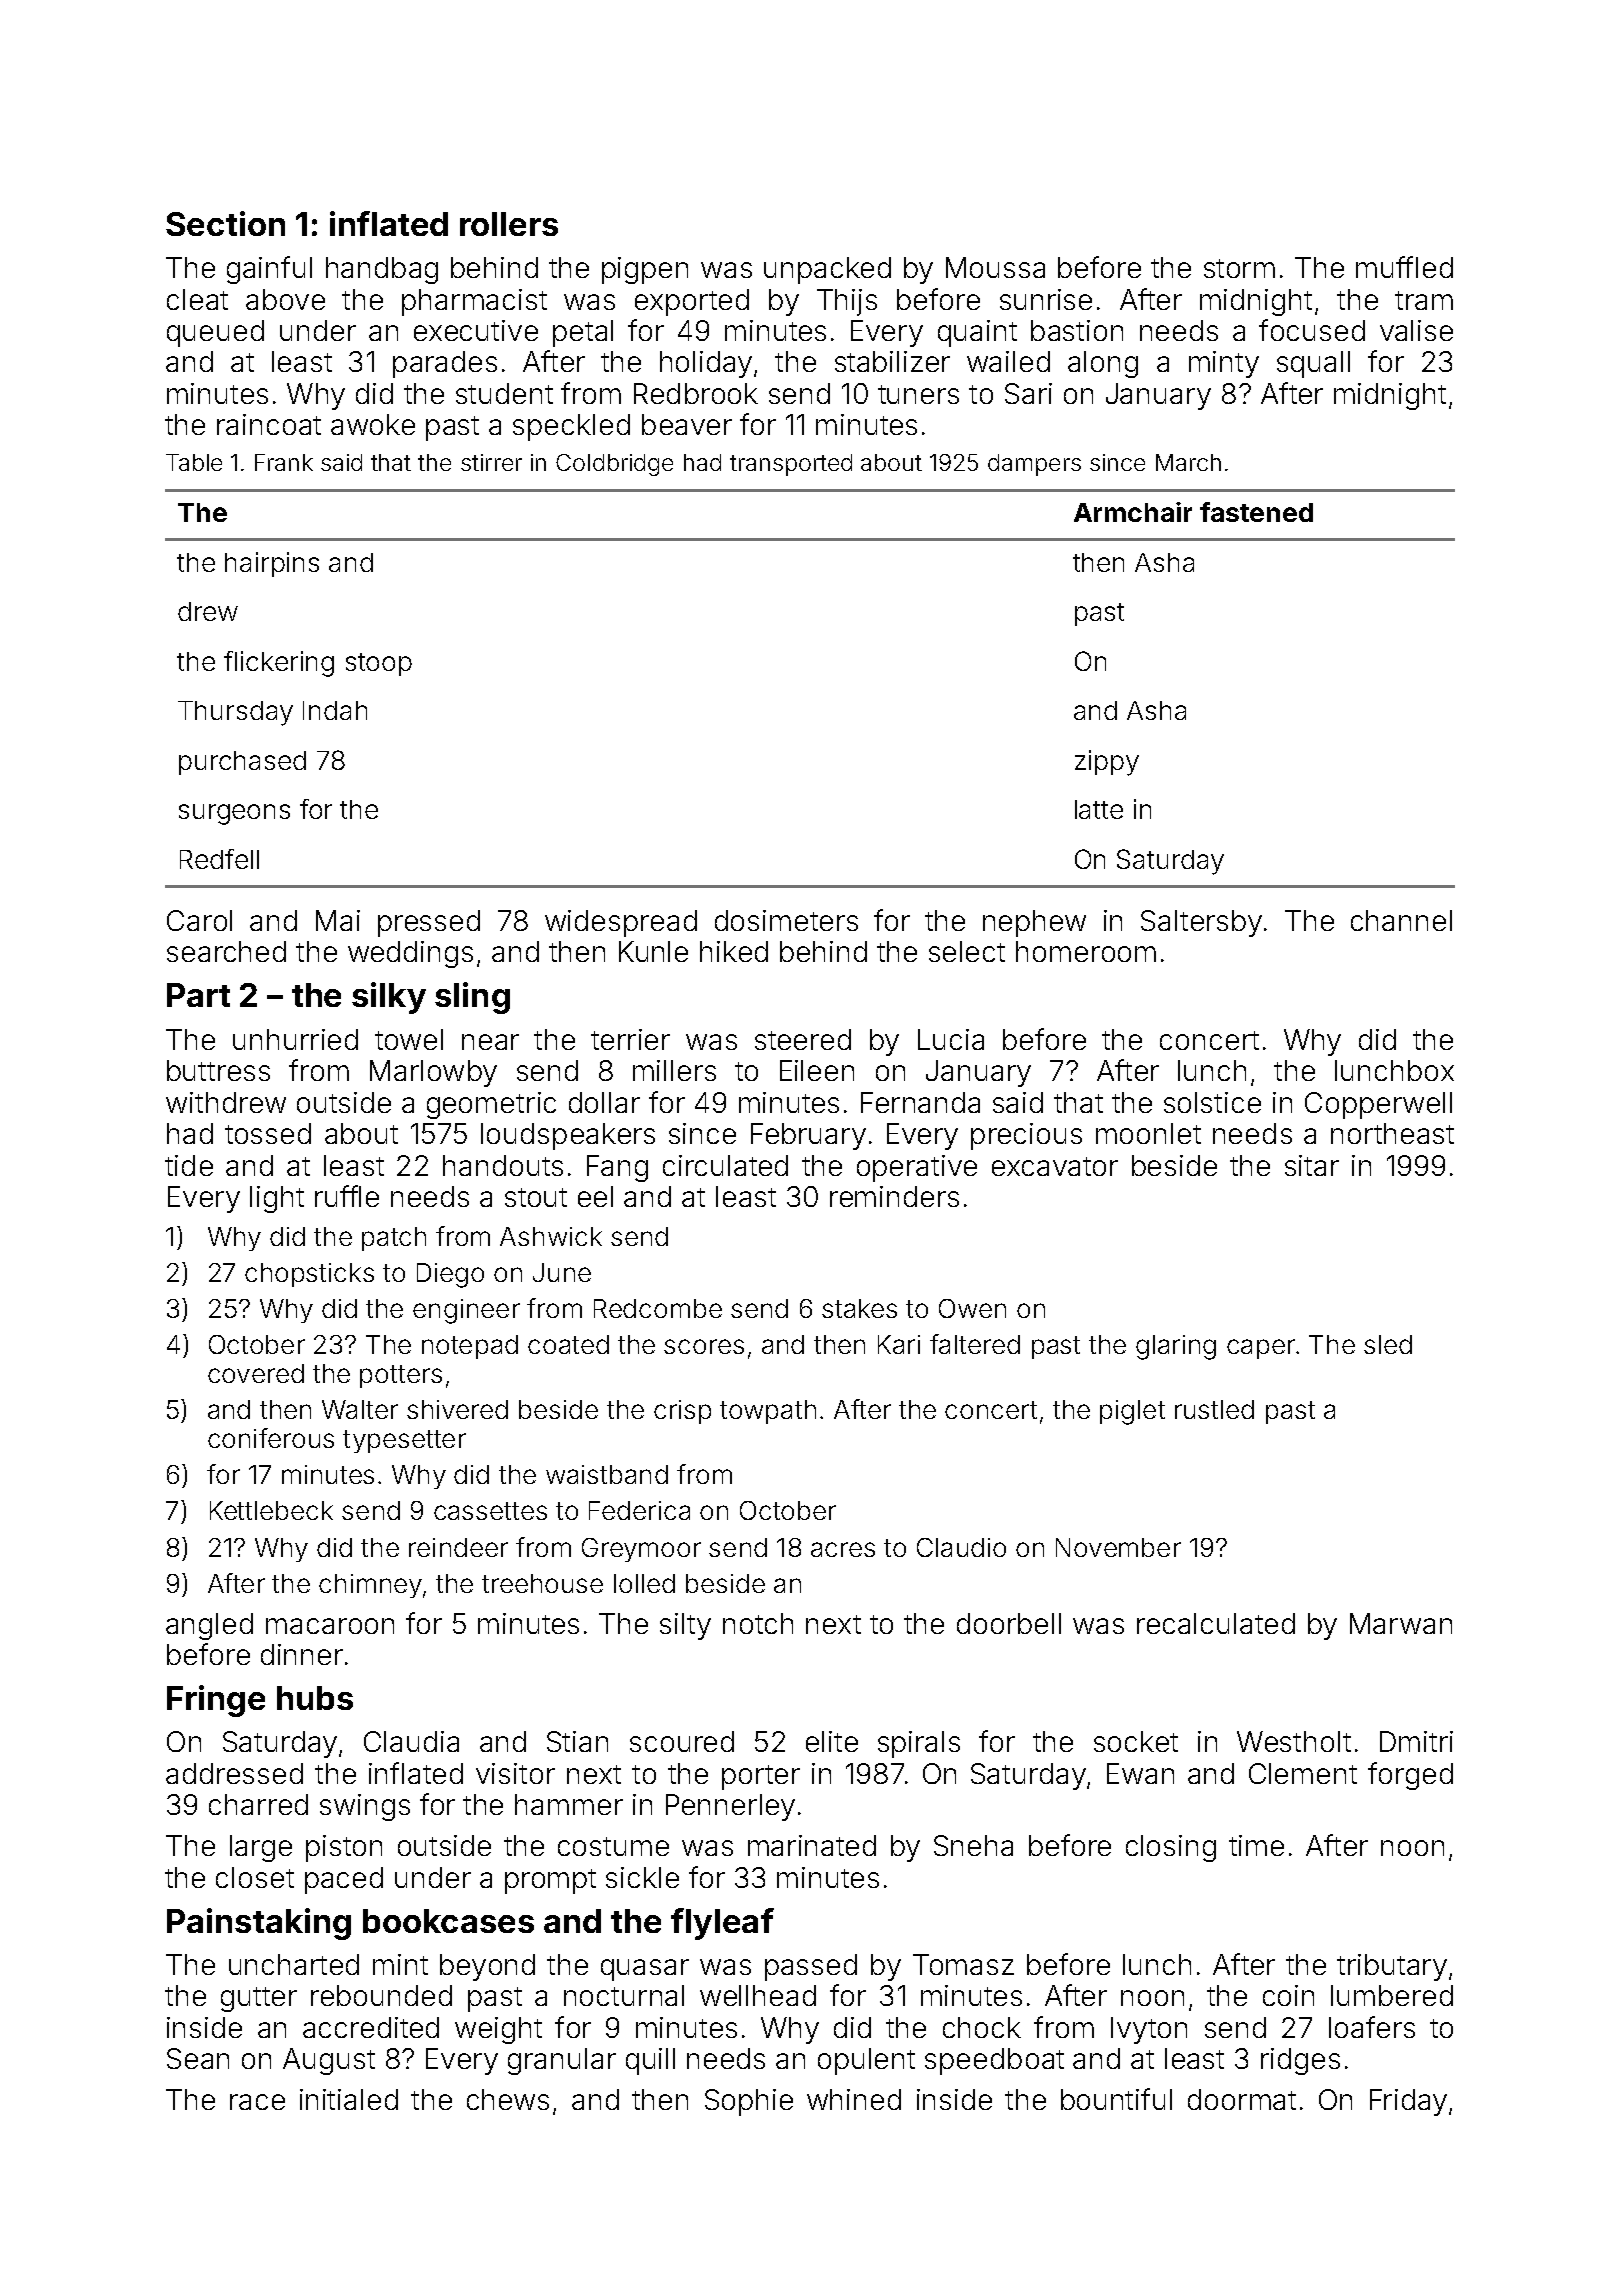 This screenshot has width=1620, height=2292. What do you see at coordinates (918, 394) in the screenshot?
I see `tuners` at bounding box center [918, 394].
